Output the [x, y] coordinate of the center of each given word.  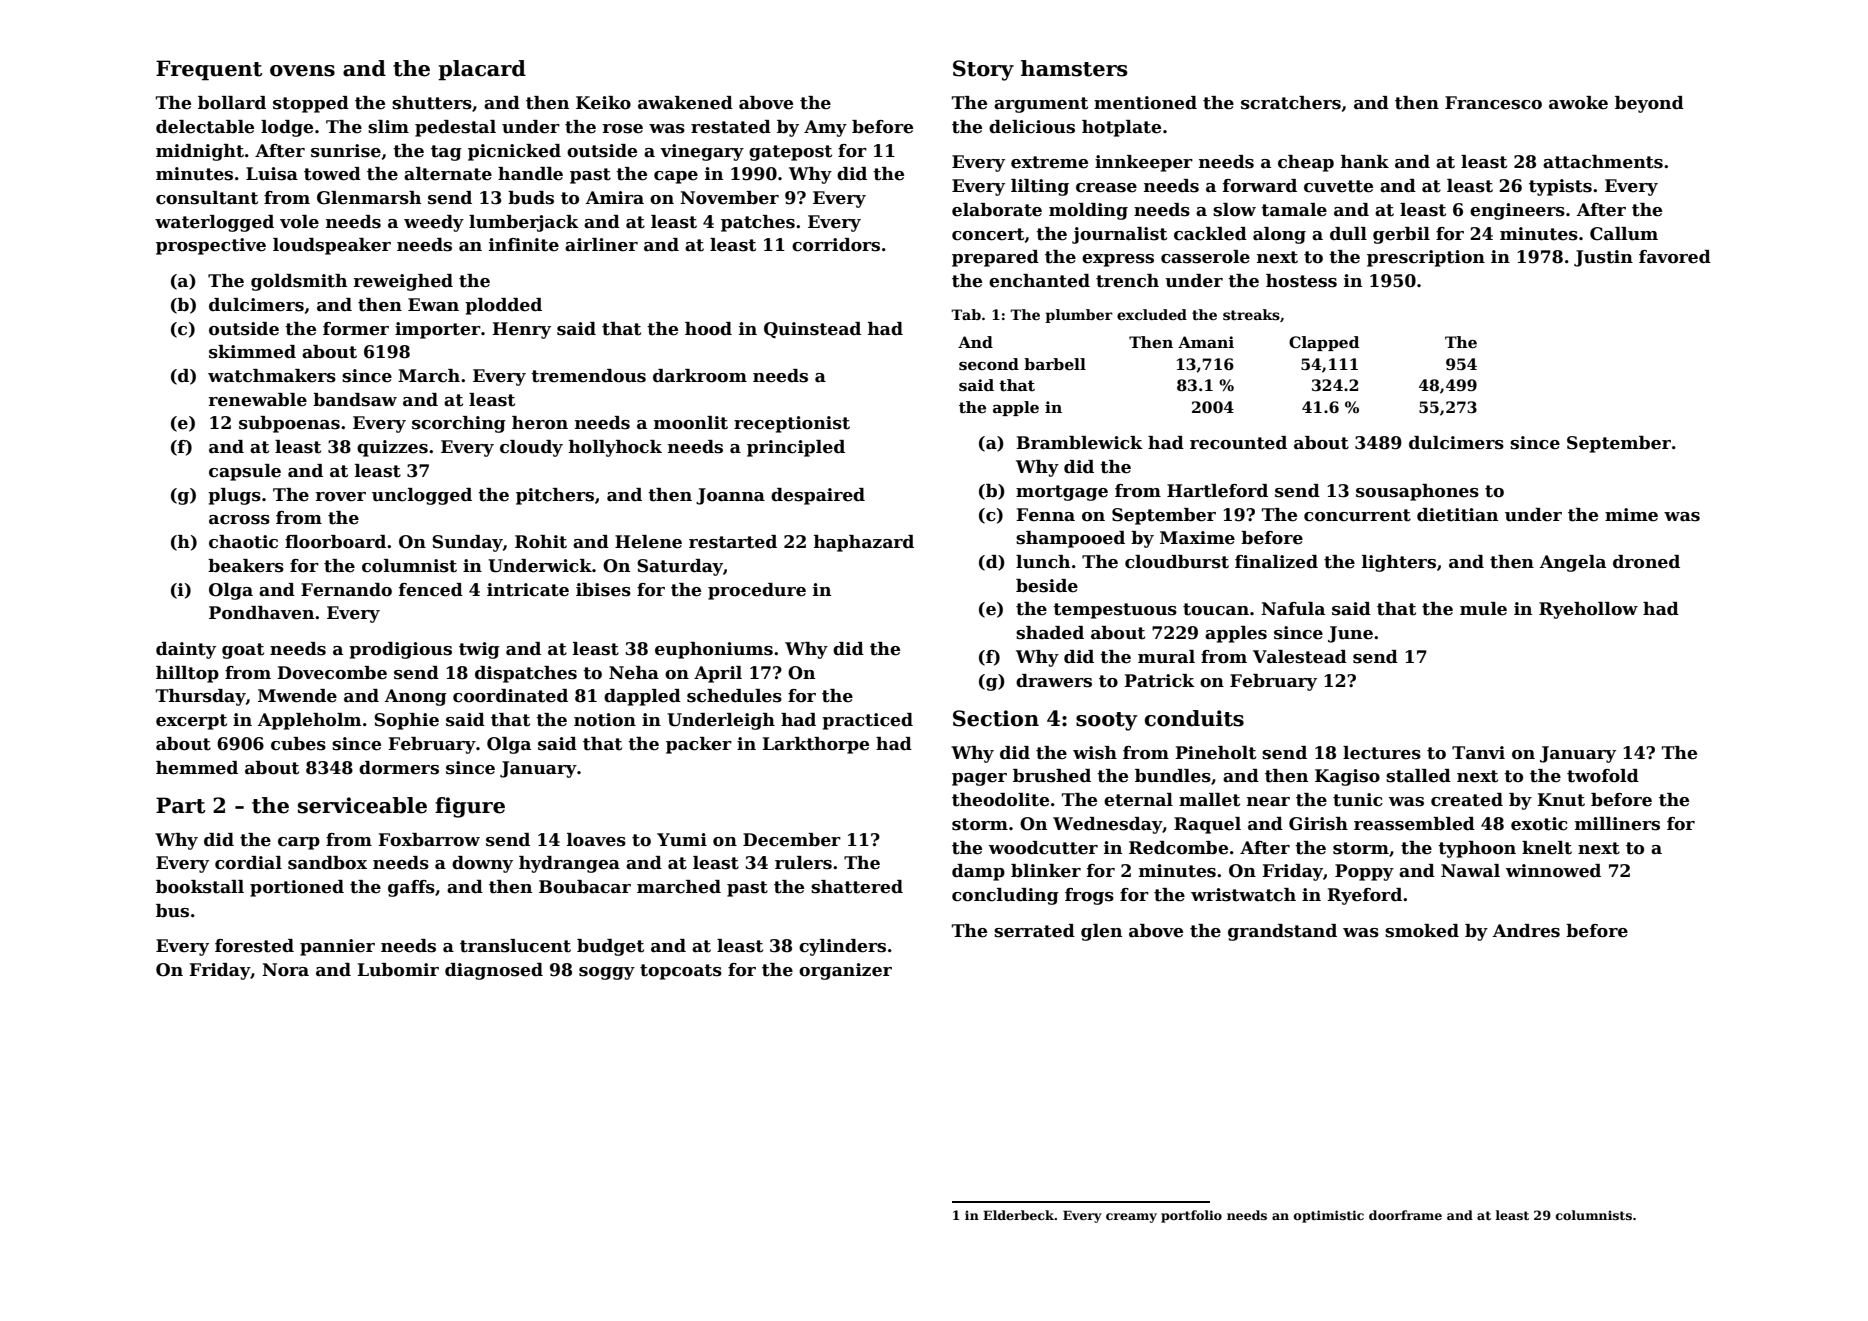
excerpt [191, 722]
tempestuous [1115, 611]
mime [1631, 515]
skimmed [252, 352]
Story [983, 70]
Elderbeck [1019, 1215]
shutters [432, 103]
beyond [1649, 104]
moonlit [691, 423]
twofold [1603, 776]
